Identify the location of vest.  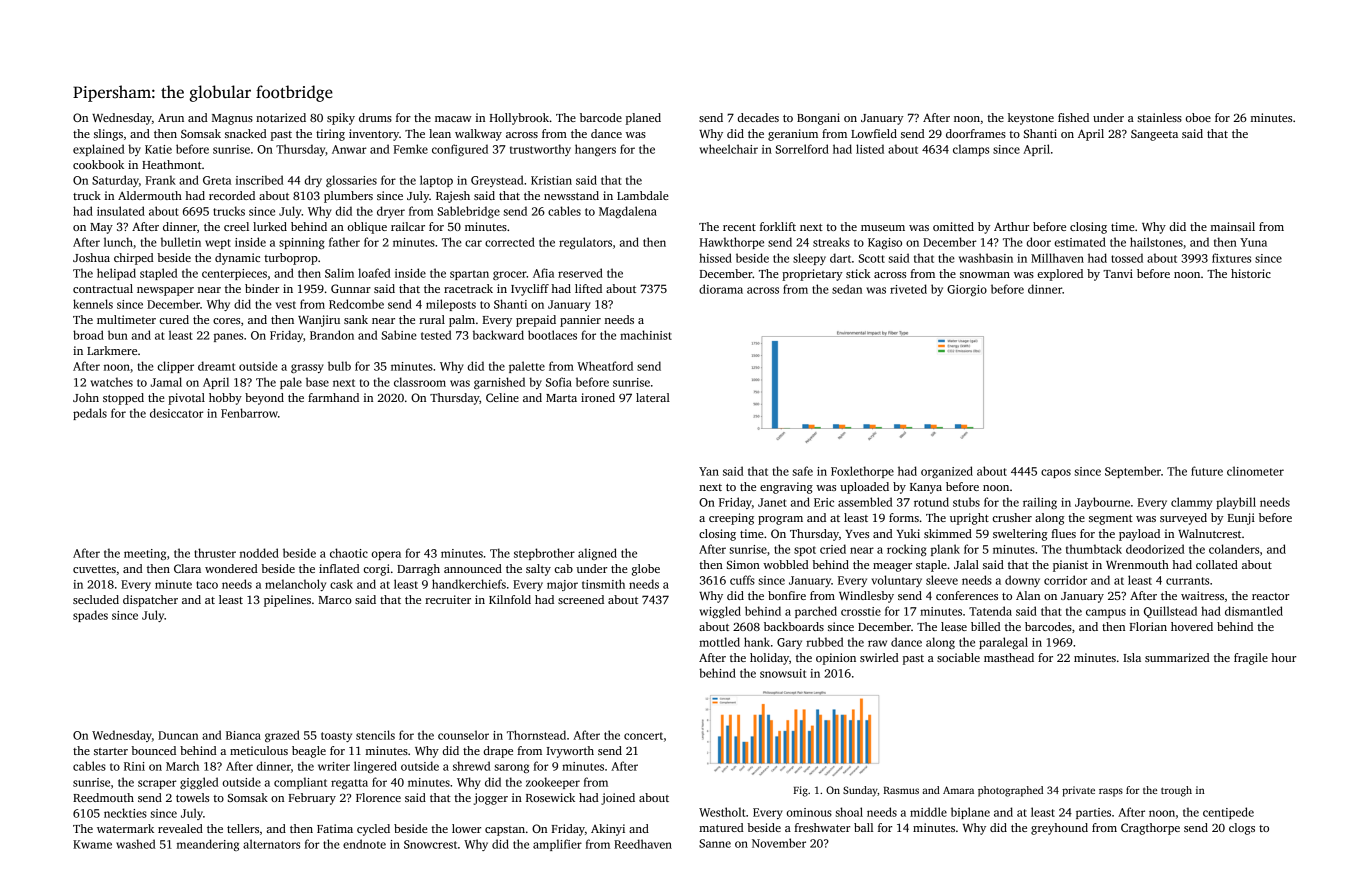
(286, 305).
